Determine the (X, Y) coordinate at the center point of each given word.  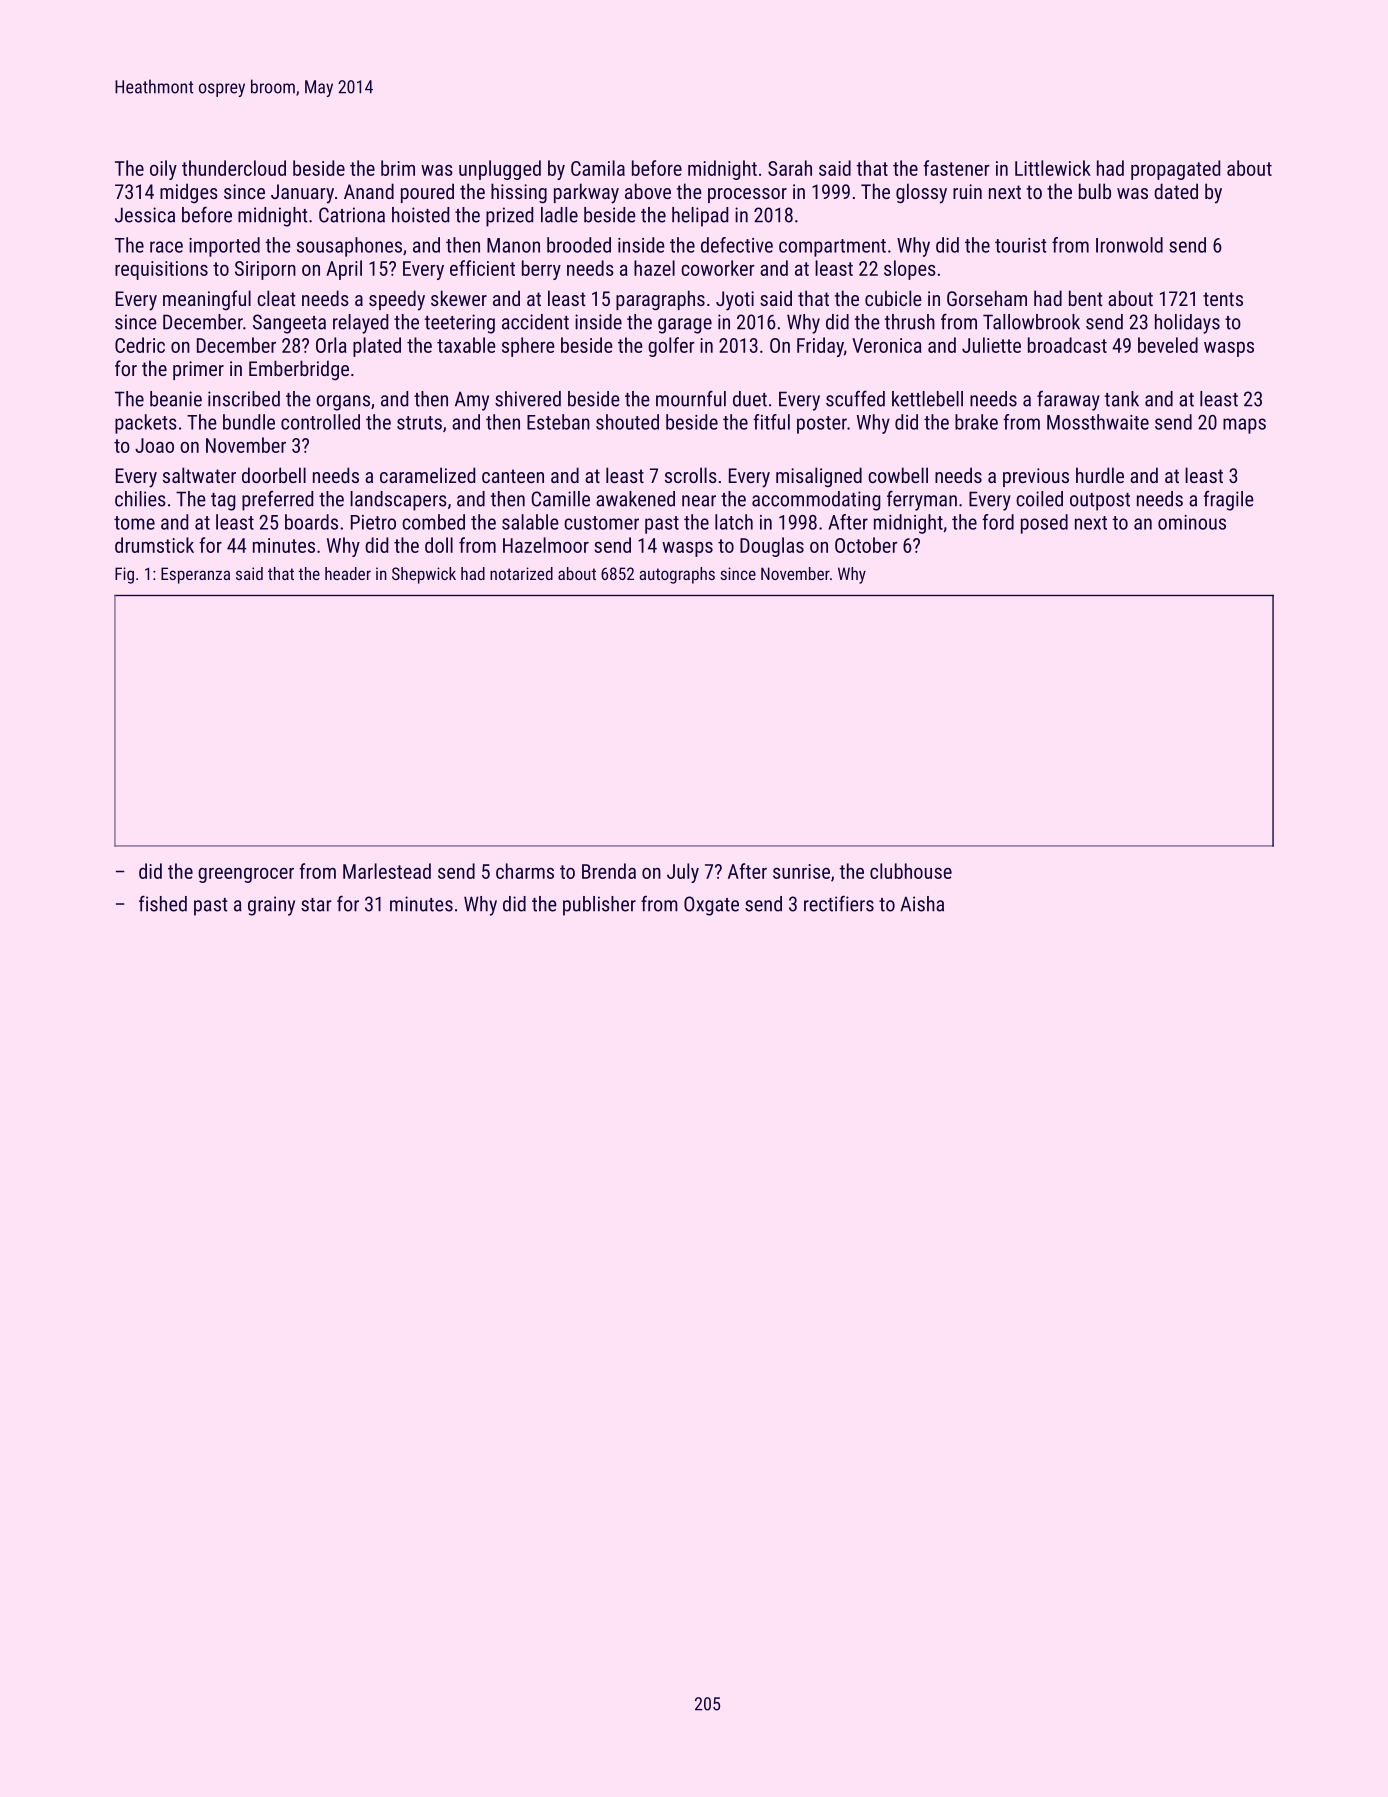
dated (1176, 191)
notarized (521, 573)
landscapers (398, 501)
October (866, 545)
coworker (718, 268)
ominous (1192, 522)
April (344, 270)
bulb (1095, 191)
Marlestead (387, 871)
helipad (700, 217)
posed (1044, 524)
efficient (482, 268)
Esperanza (195, 575)
